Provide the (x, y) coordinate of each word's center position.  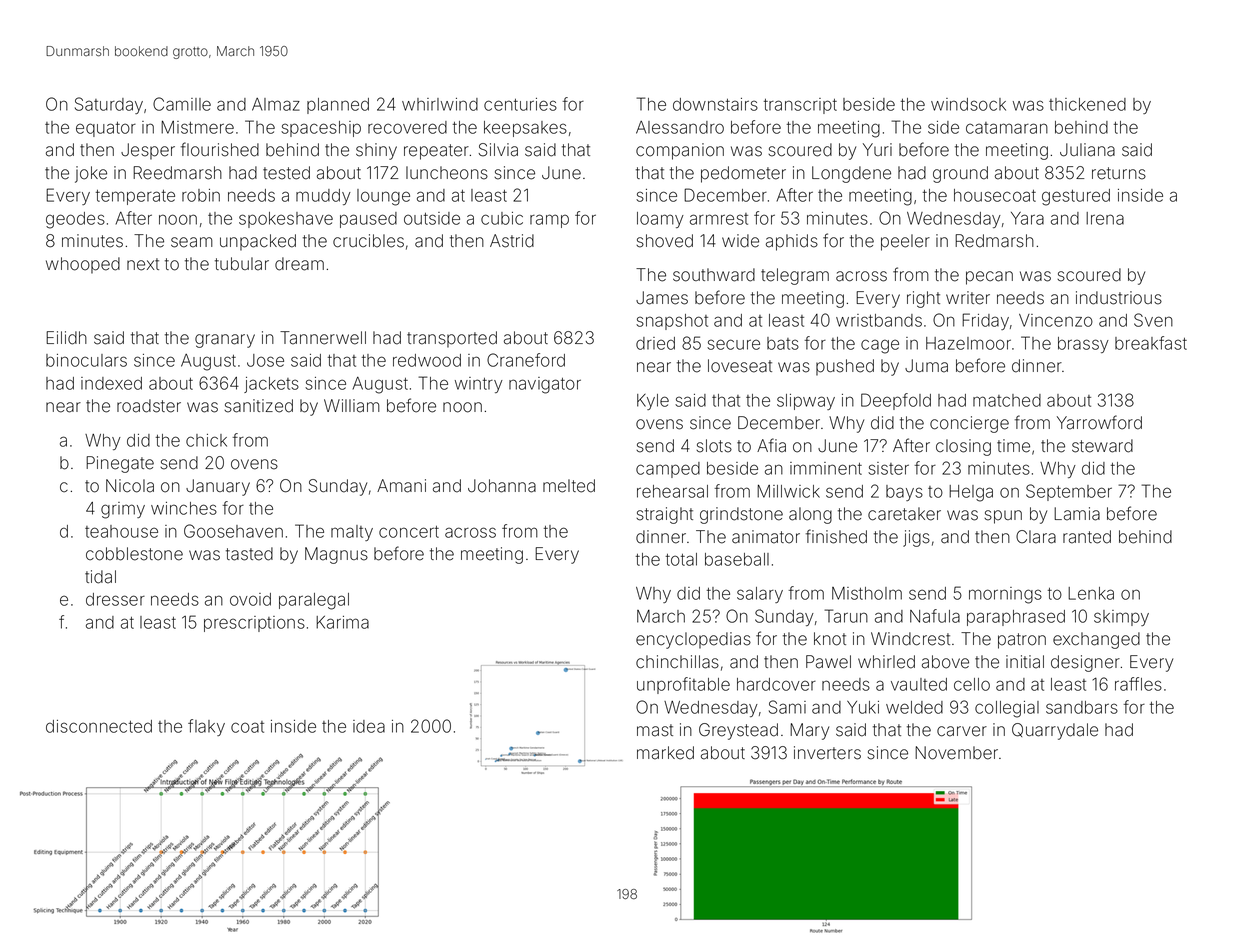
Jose (265, 360)
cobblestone (134, 554)
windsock (968, 104)
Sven (1153, 320)
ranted (1087, 537)
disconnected (99, 726)
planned (338, 106)
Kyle (653, 402)
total (681, 559)
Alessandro (680, 127)
